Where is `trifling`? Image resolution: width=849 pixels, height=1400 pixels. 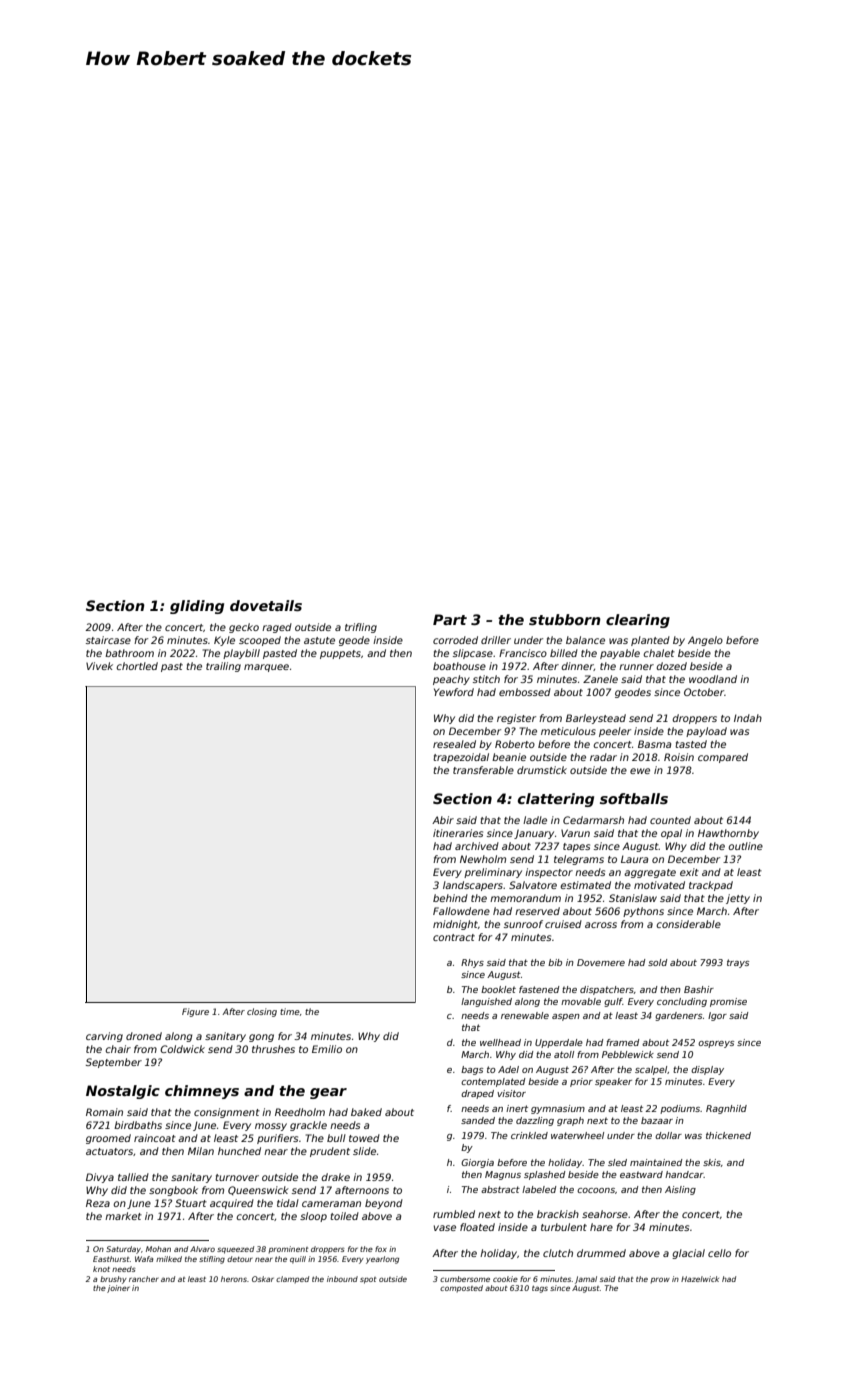
trifling is located at coordinates (361, 628).
